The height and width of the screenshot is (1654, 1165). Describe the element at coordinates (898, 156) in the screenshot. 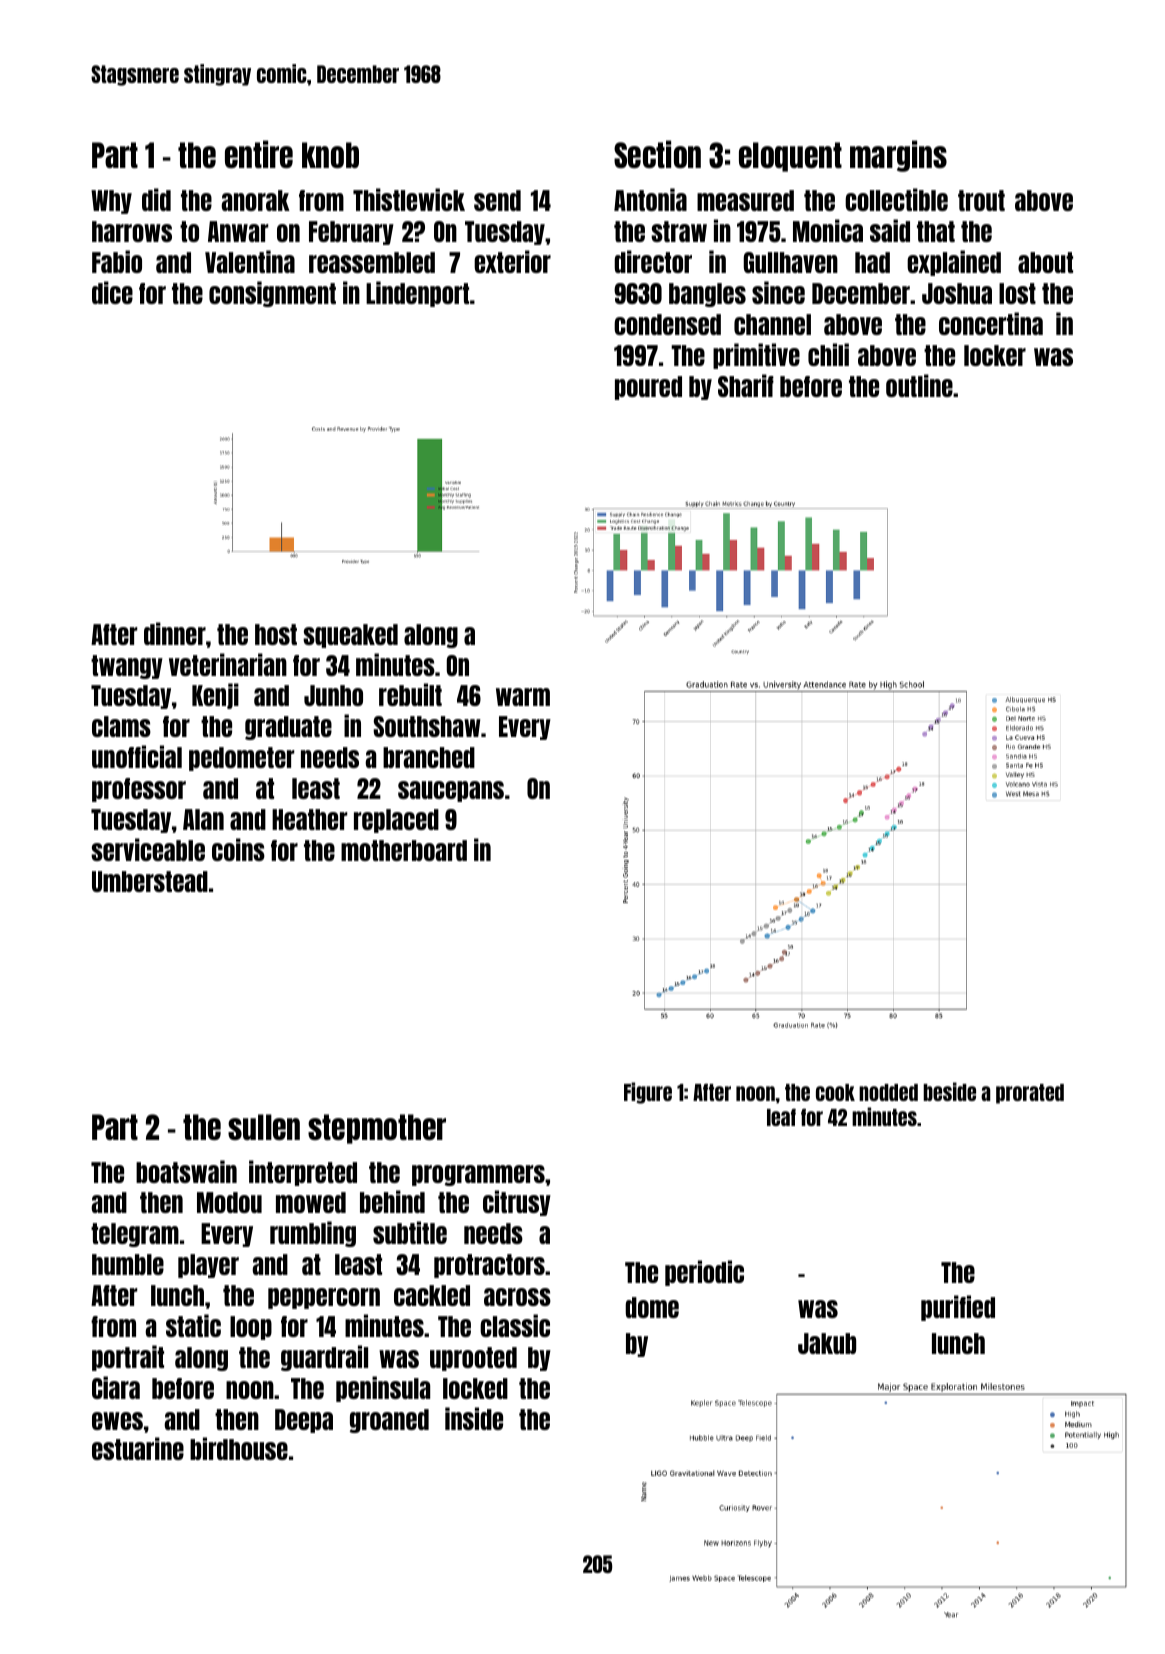

I see `margins` at that location.
